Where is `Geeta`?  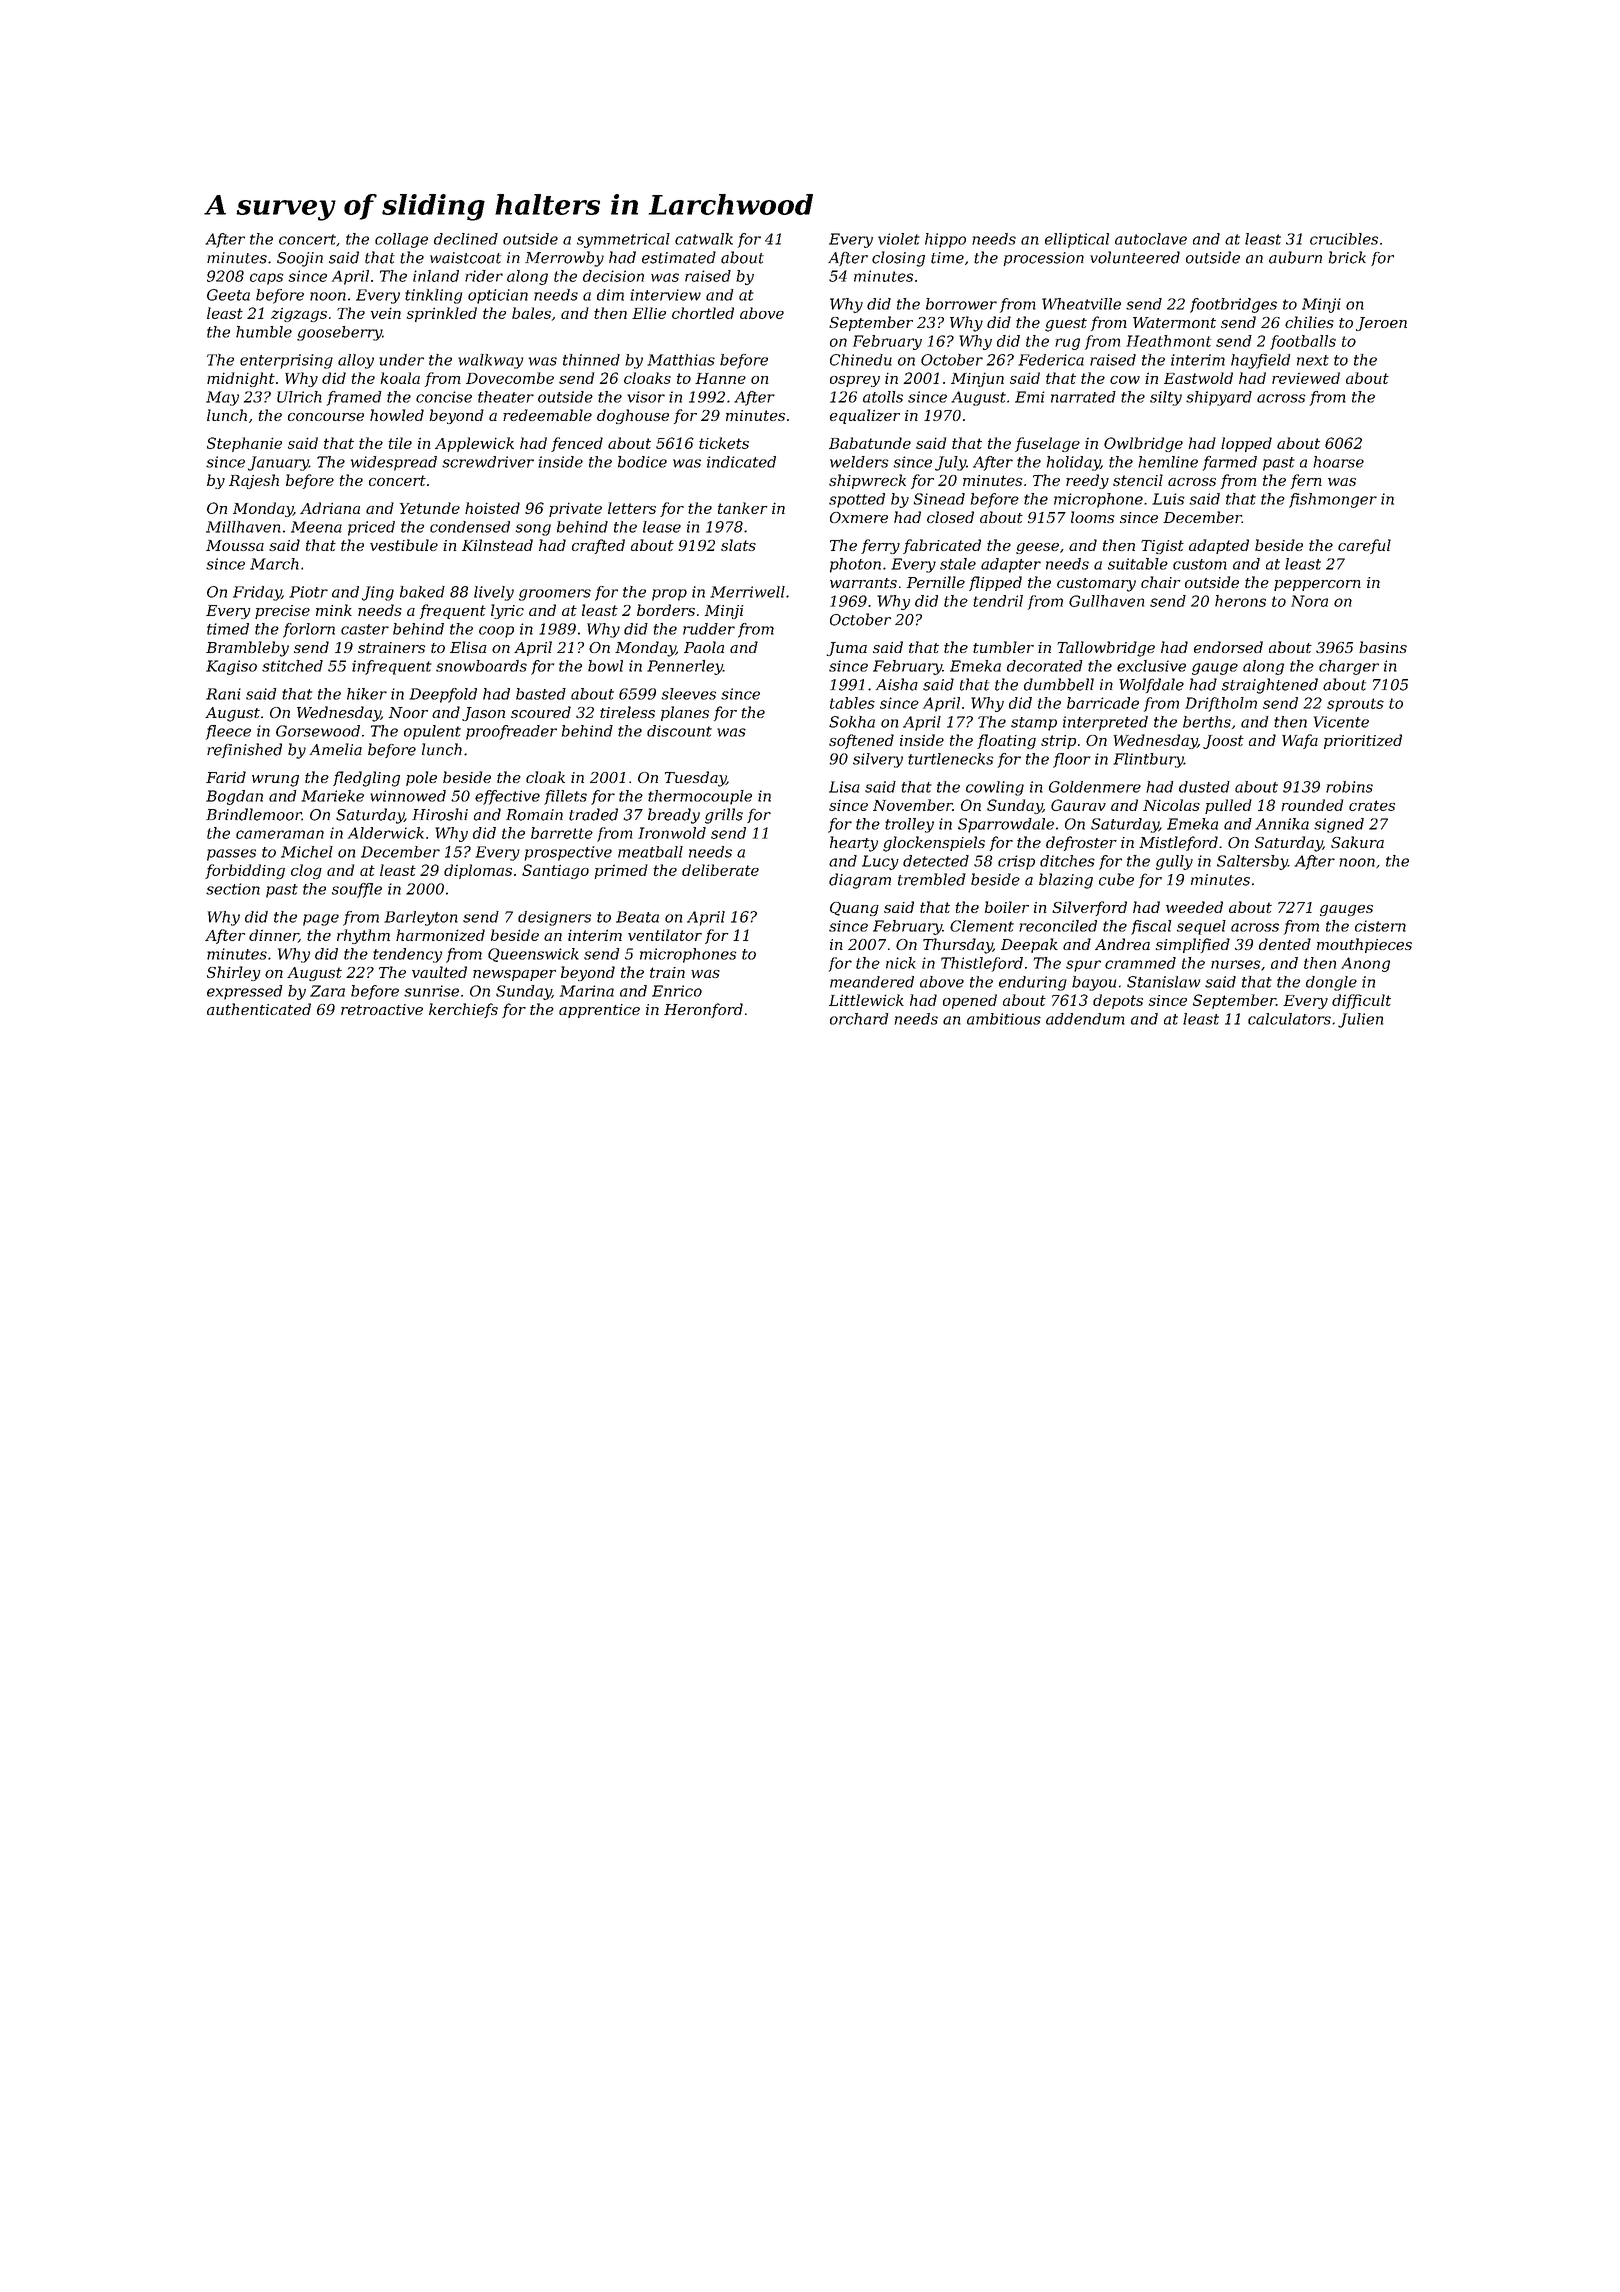
Geeta is located at coordinates (228, 295).
